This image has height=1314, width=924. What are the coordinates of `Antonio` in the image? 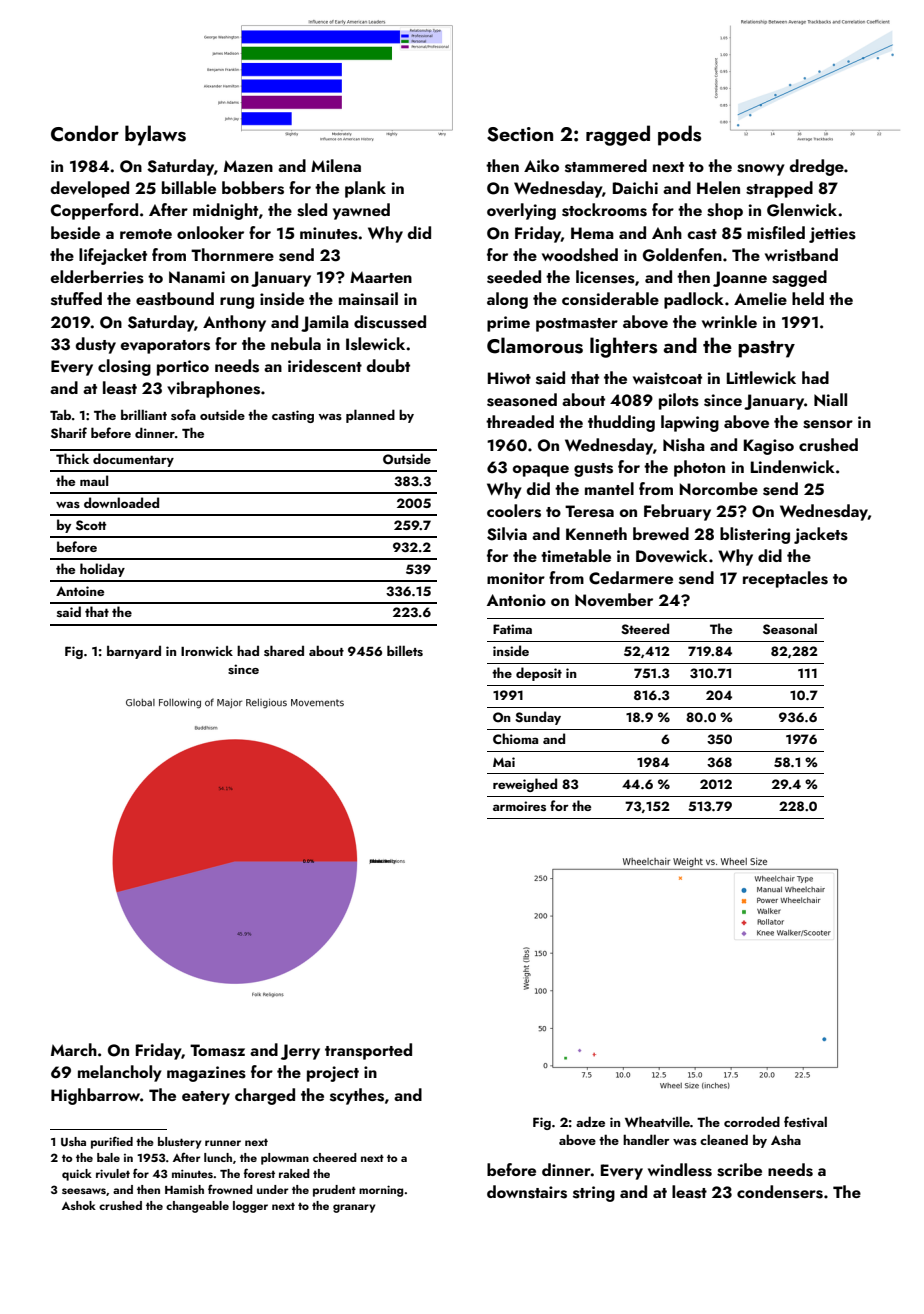 It's located at (516, 600).
